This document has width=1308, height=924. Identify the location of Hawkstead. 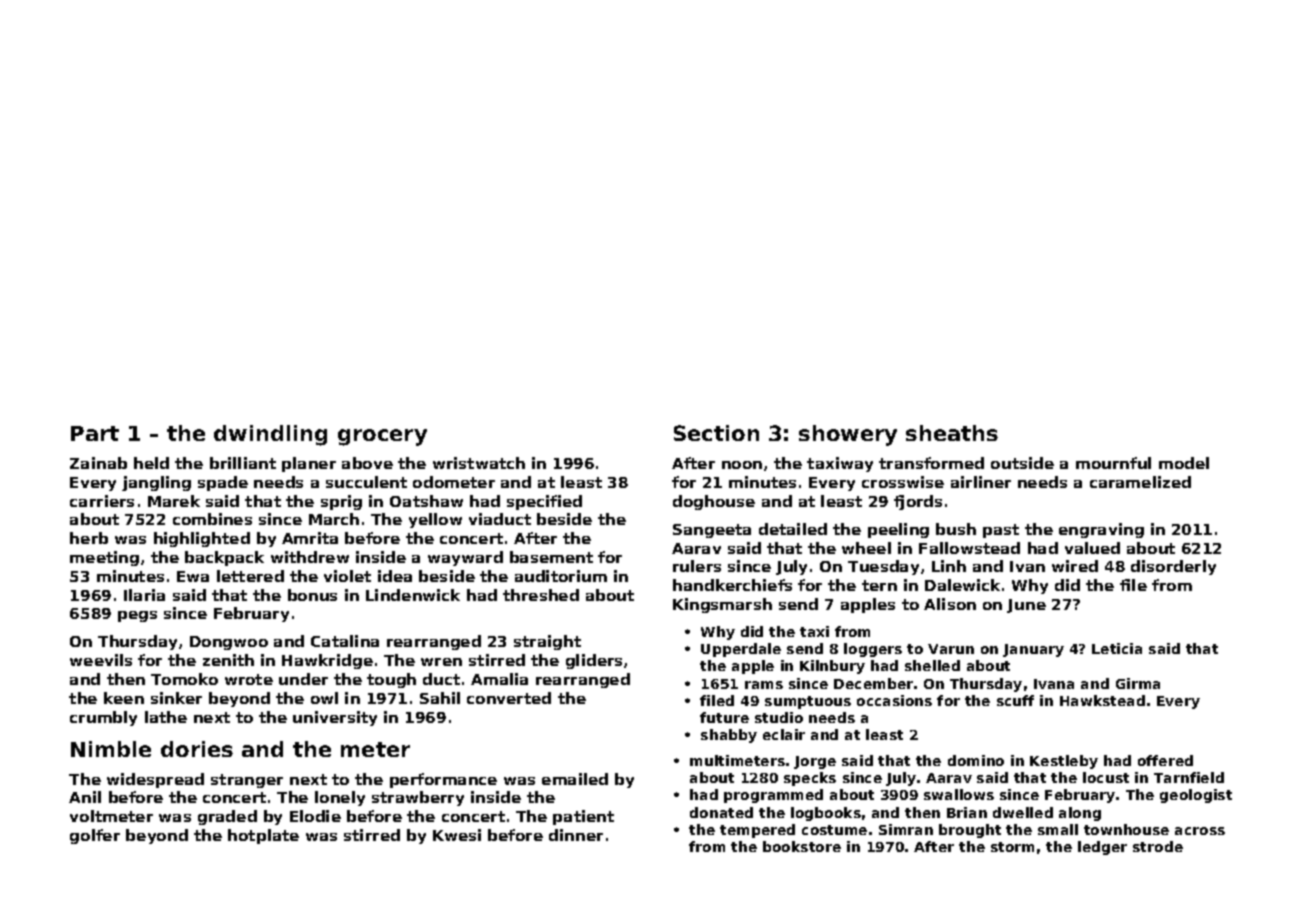
(1102, 700).
